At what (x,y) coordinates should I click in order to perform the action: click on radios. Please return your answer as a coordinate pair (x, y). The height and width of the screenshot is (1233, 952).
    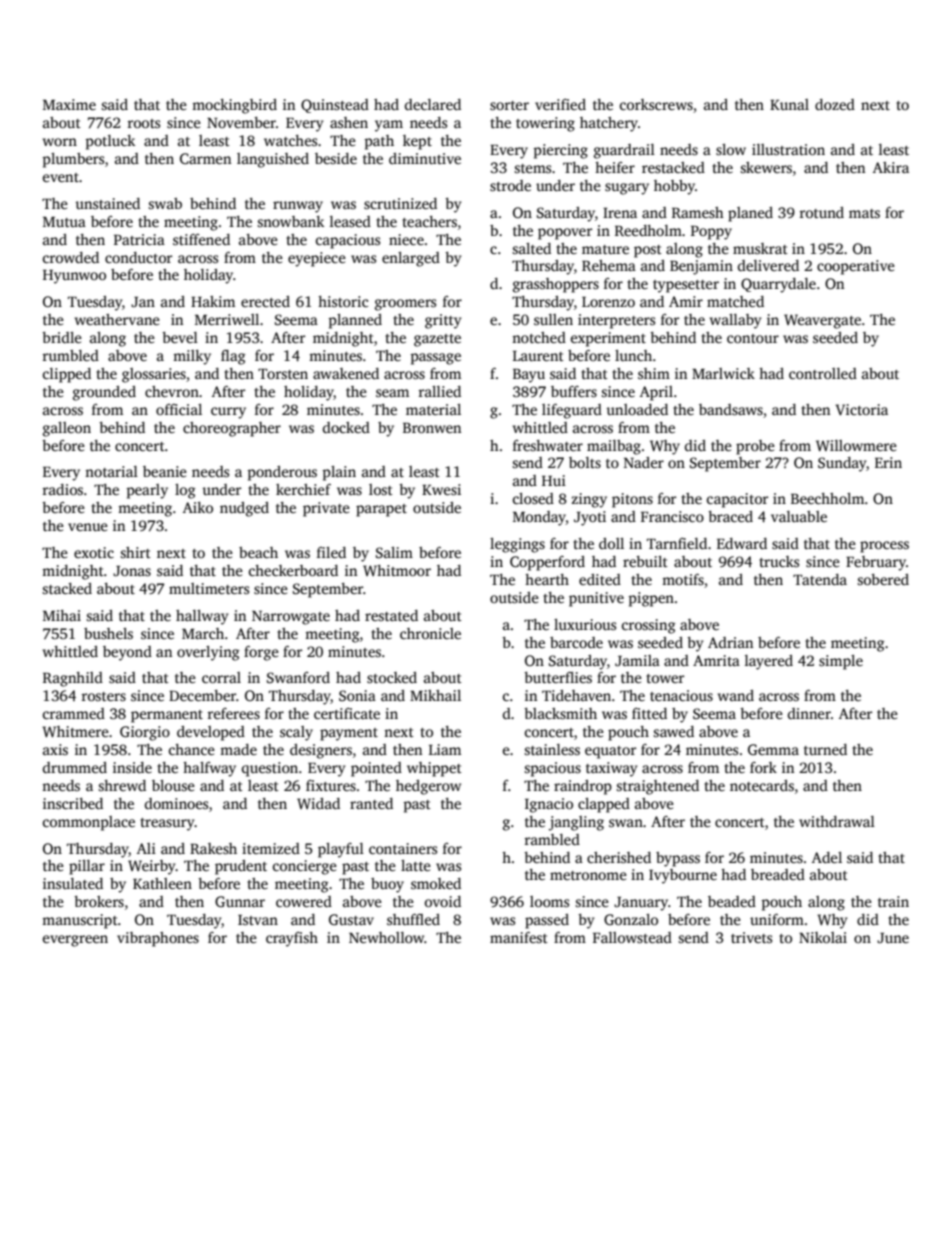
    Looking at the image, I should click on (63, 489).
